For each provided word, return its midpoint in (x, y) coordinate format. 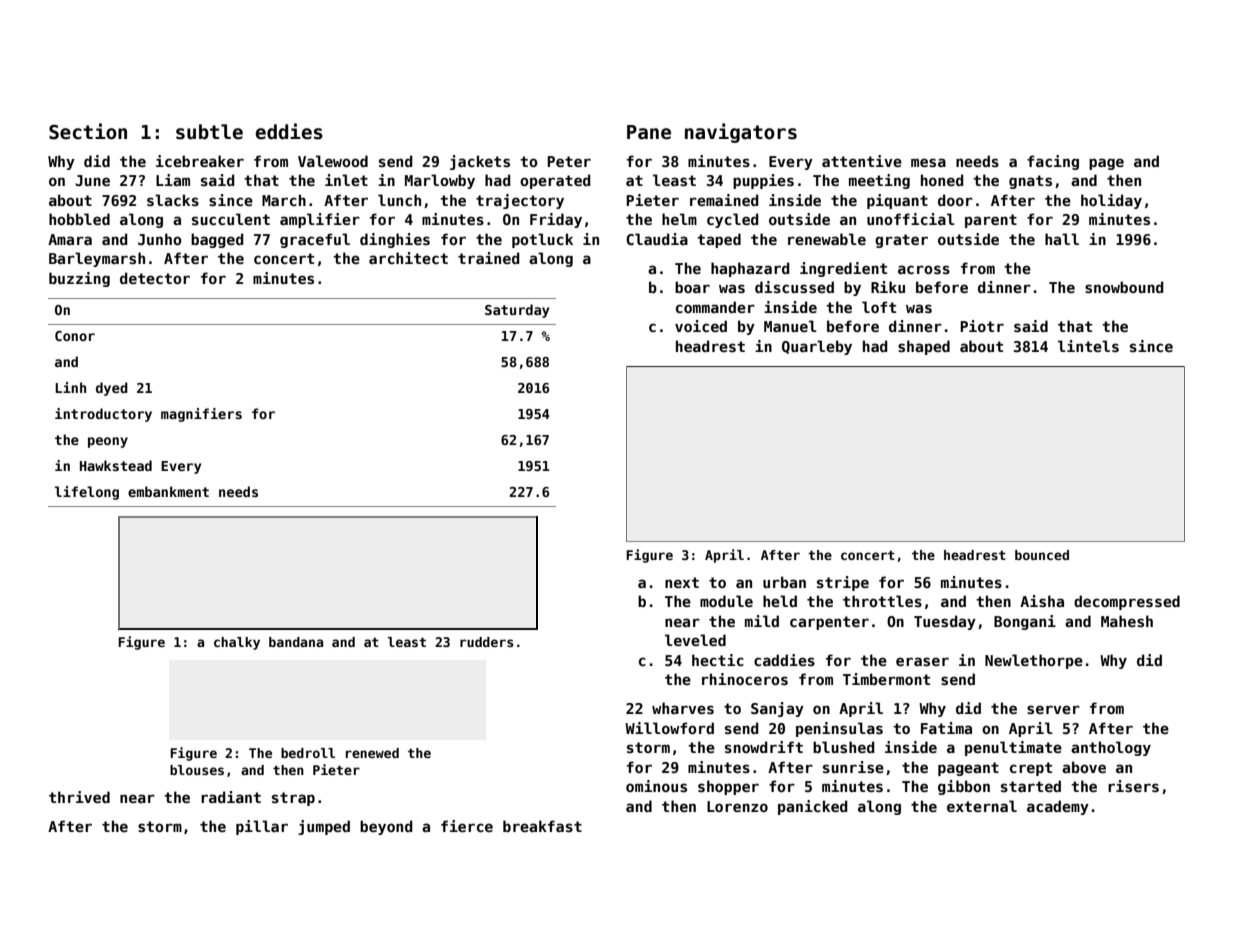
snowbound (1124, 287)
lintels (1088, 346)
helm (679, 219)
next (682, 582)
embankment (168, 491)
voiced (701, 326)
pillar (262, 827)
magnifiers (201, 415)
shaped (924, 347)
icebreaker (200, 161)
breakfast (542, 826)
